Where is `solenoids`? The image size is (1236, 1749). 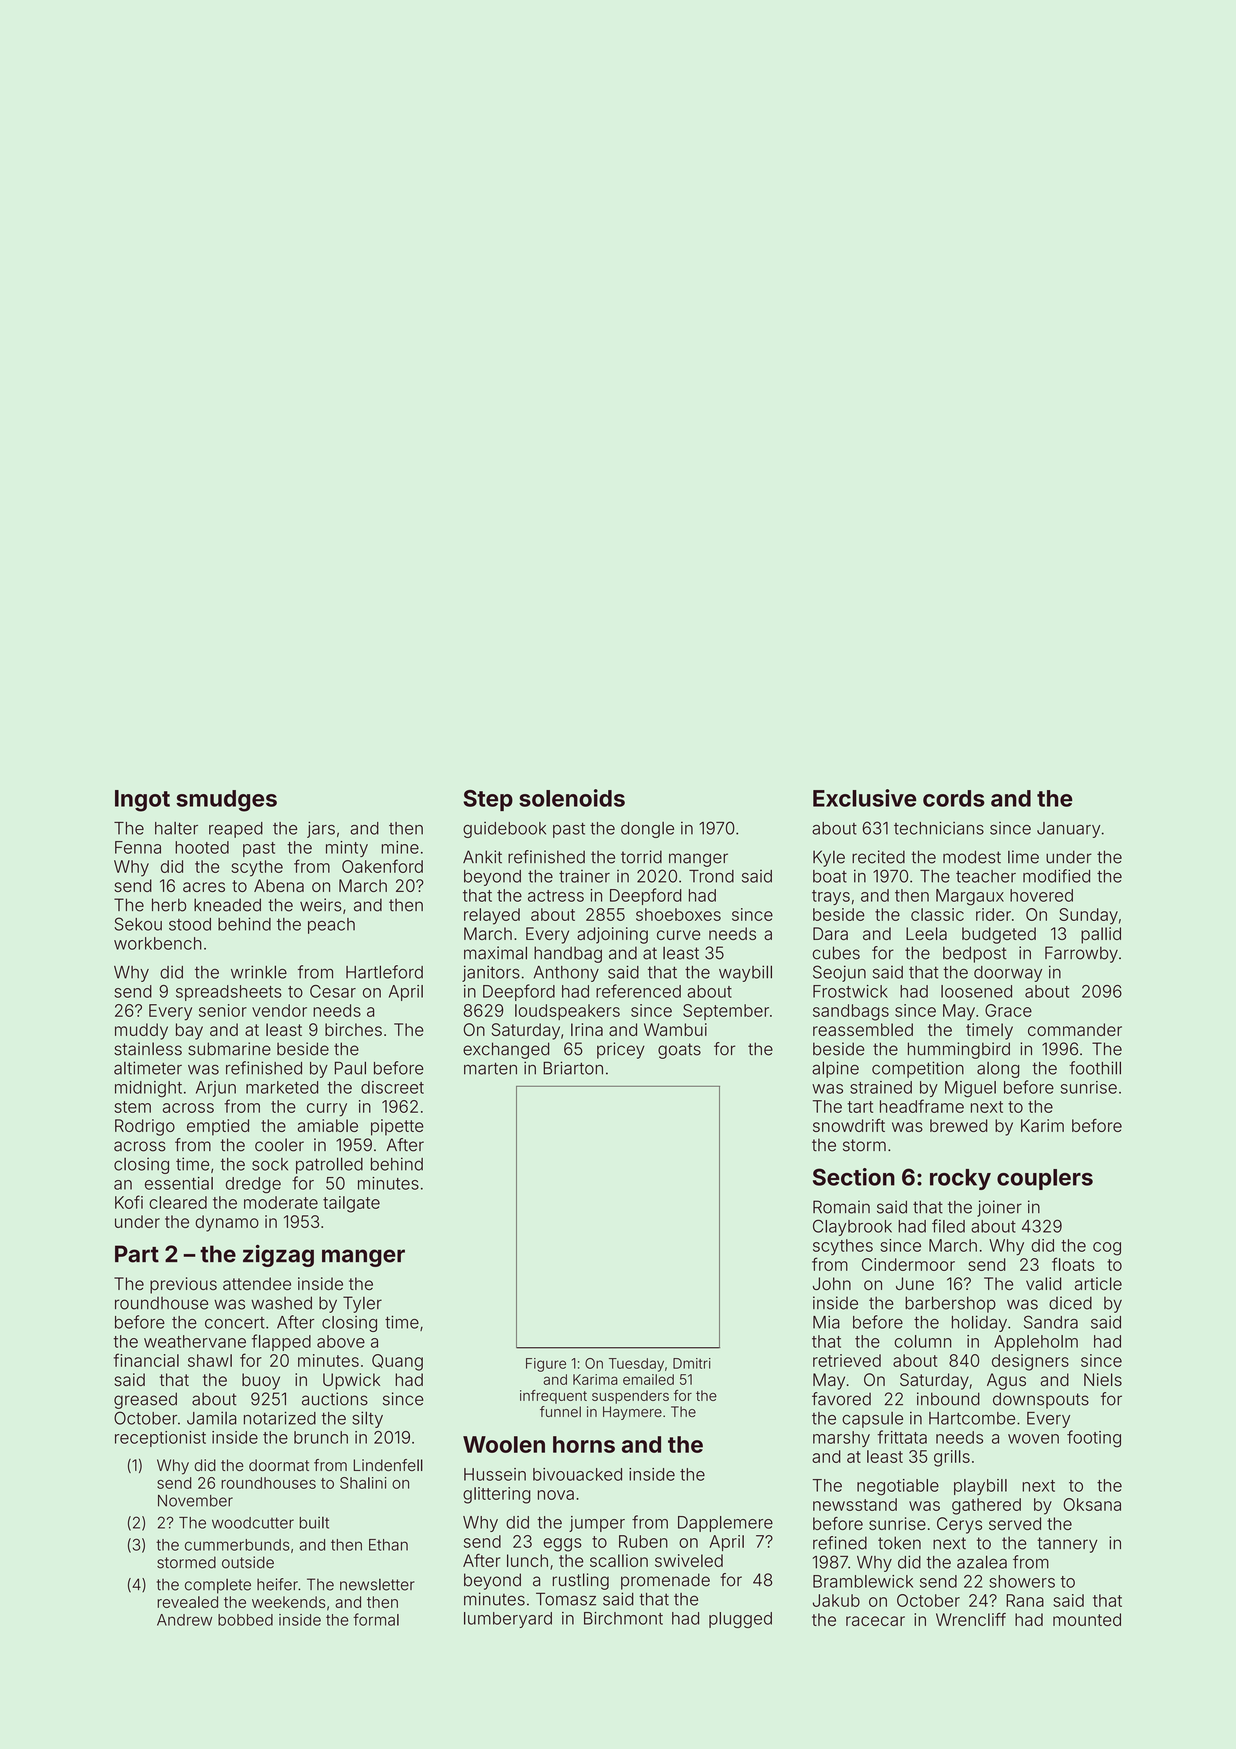 solenoids is located at coordinates (572, 798).
